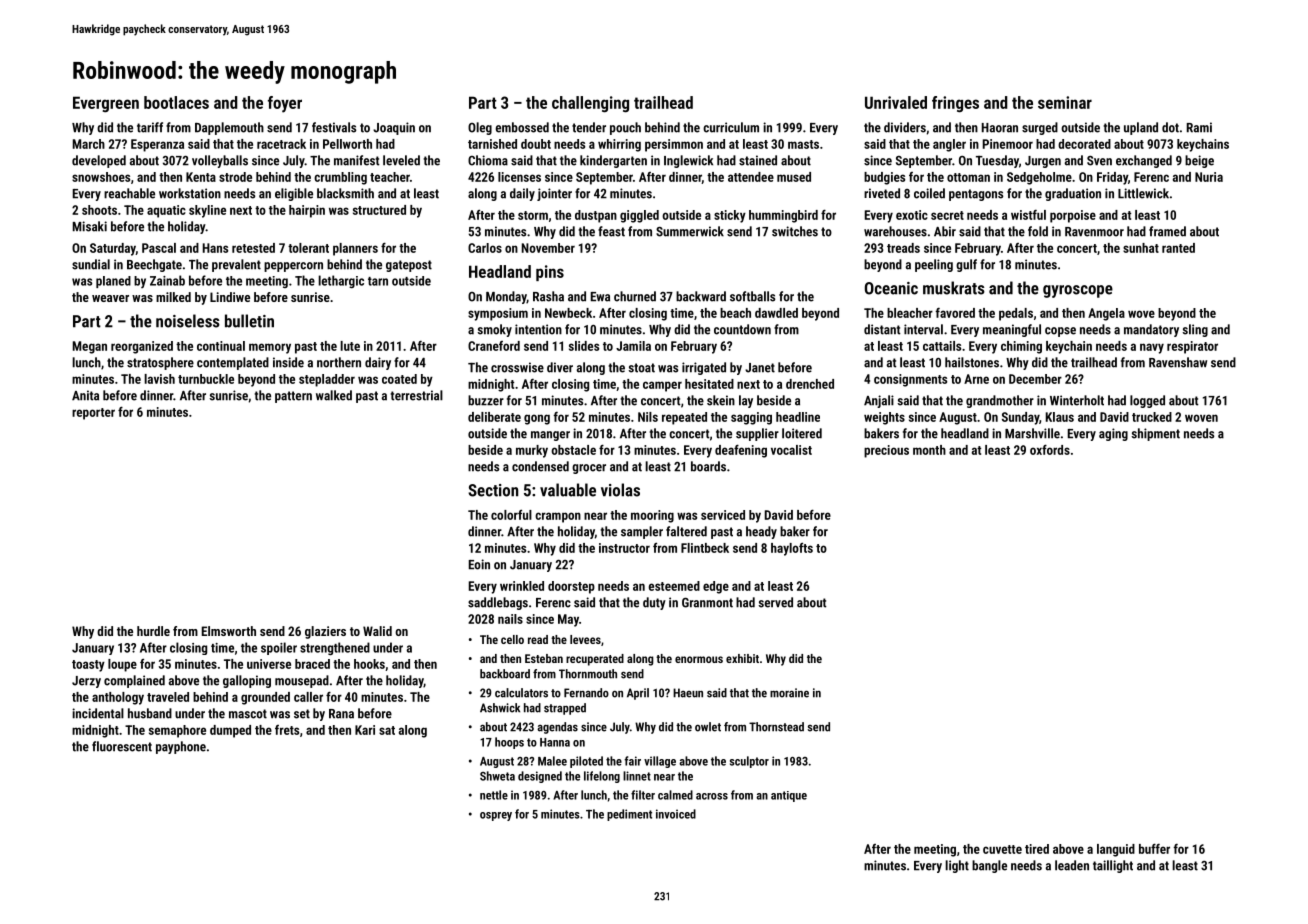 Image resolution: width=1308 pixels, height=924 pixels. I want to click on Rami, so click(1199, 127).
